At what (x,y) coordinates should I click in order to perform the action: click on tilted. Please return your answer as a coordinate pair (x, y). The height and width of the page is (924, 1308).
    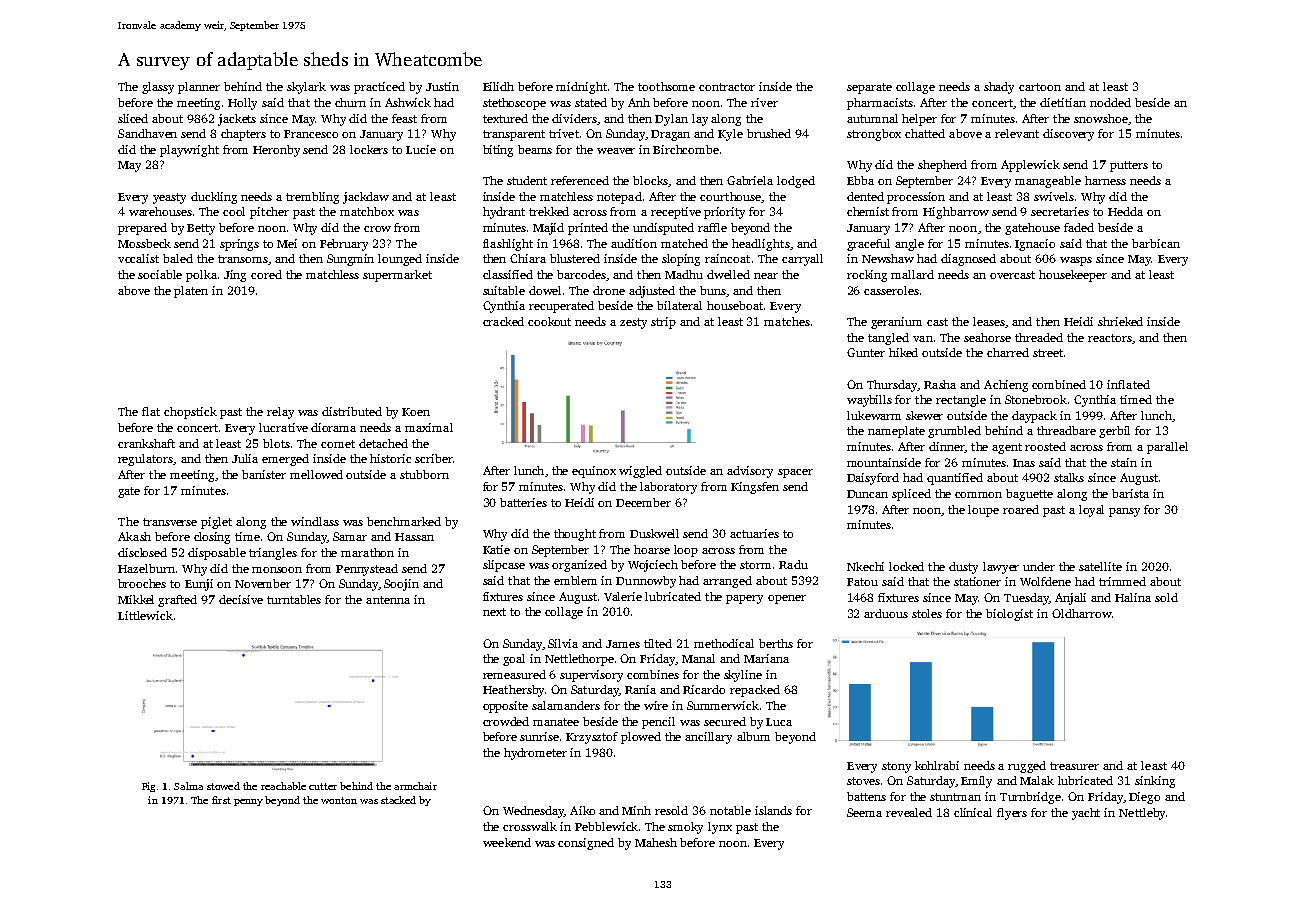
    Looking at the image, I should click on (658, 643).
